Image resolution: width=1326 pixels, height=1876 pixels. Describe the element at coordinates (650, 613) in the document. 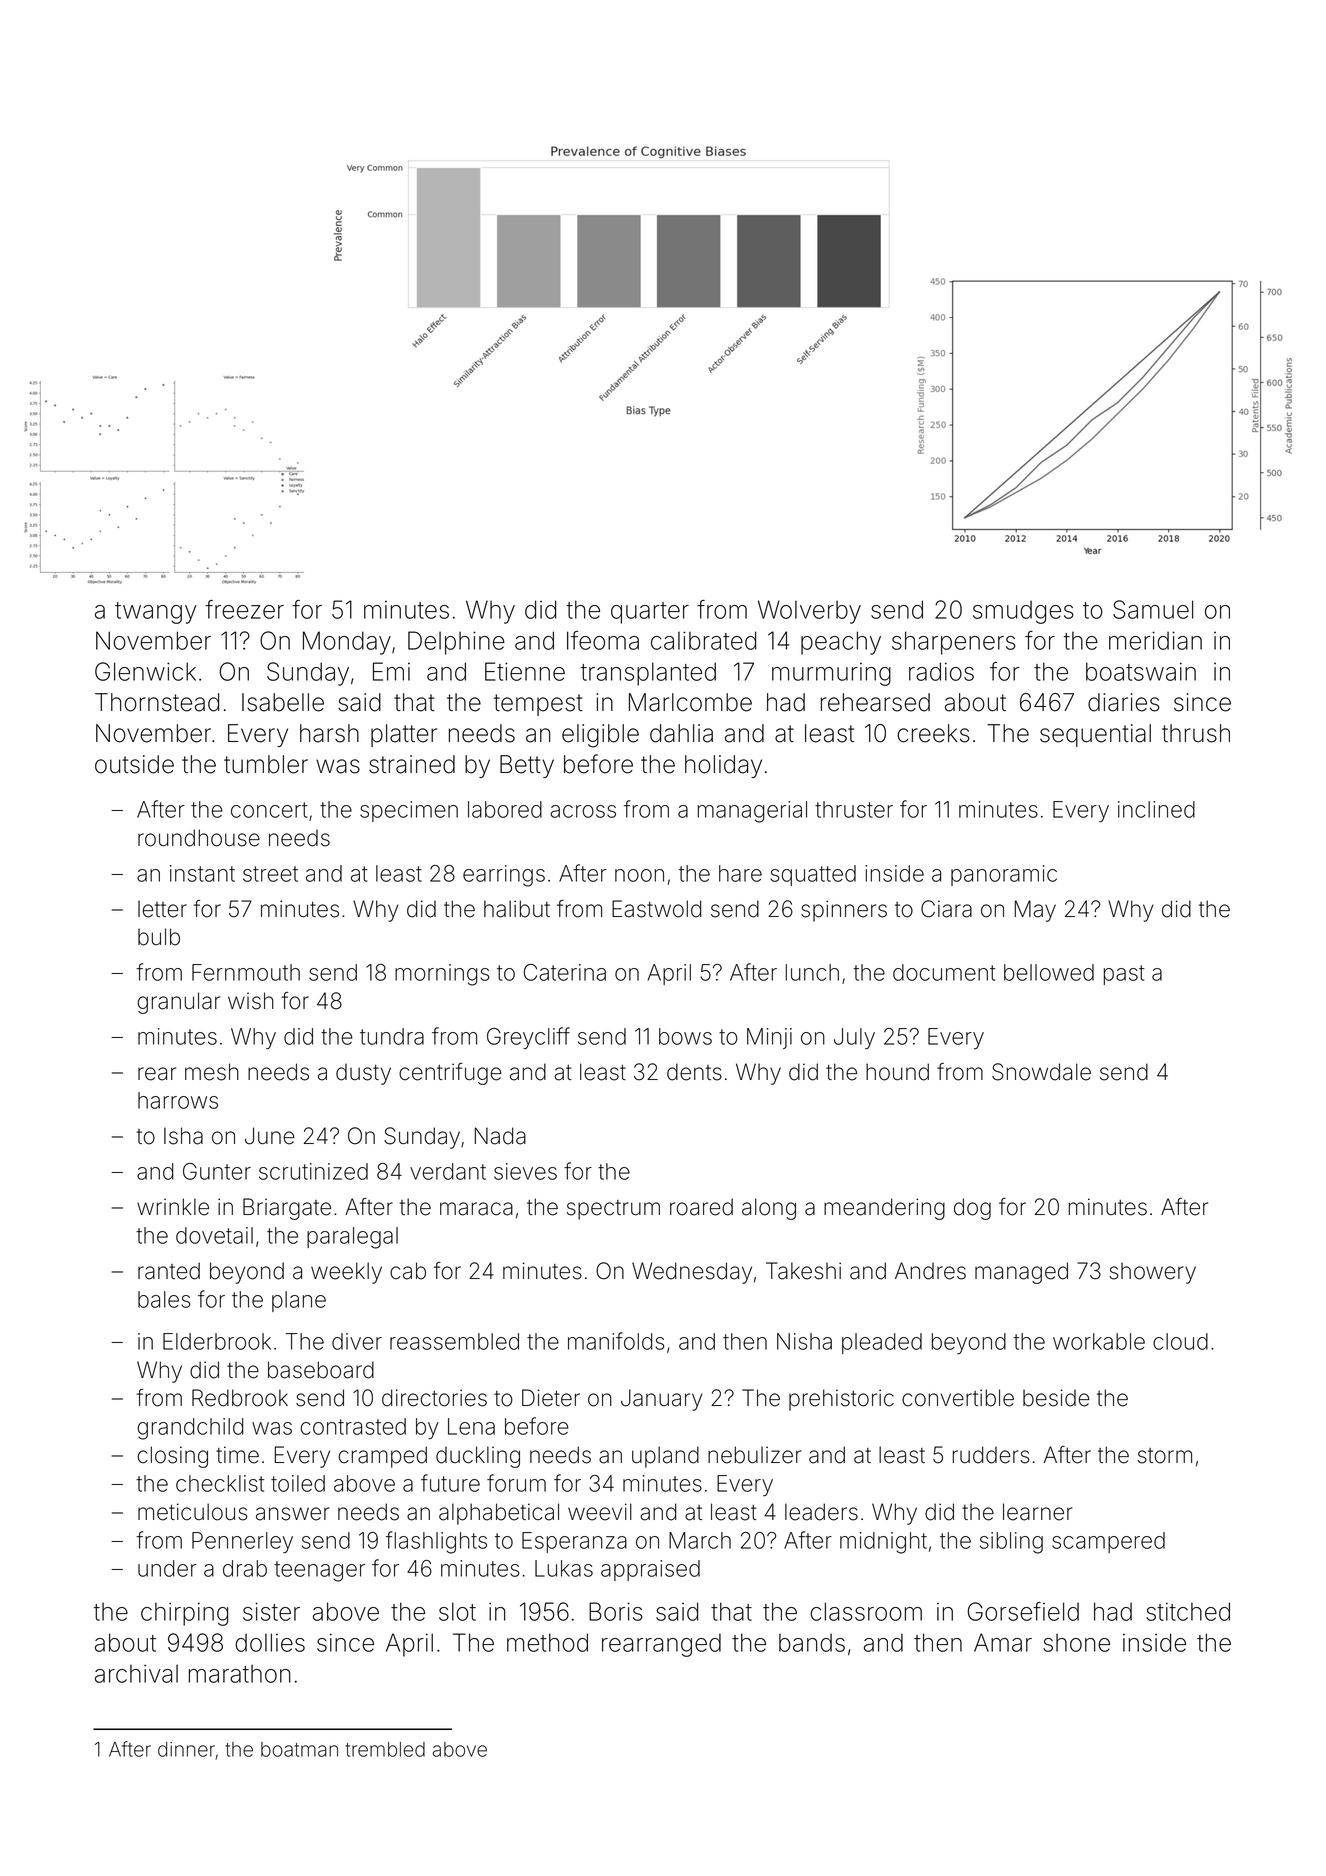

I see `quarter` at that location.
